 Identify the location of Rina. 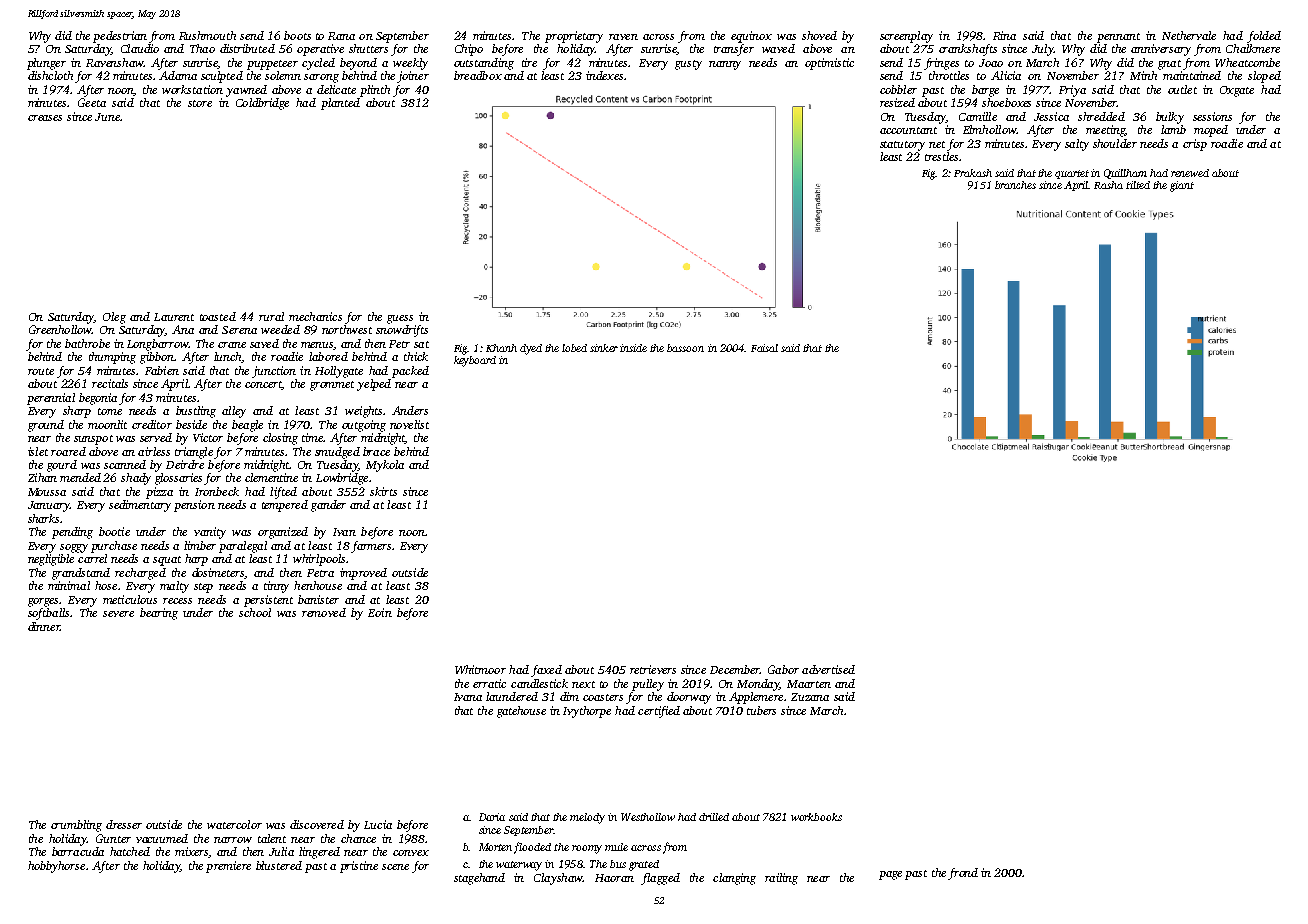
(1004, 35).
